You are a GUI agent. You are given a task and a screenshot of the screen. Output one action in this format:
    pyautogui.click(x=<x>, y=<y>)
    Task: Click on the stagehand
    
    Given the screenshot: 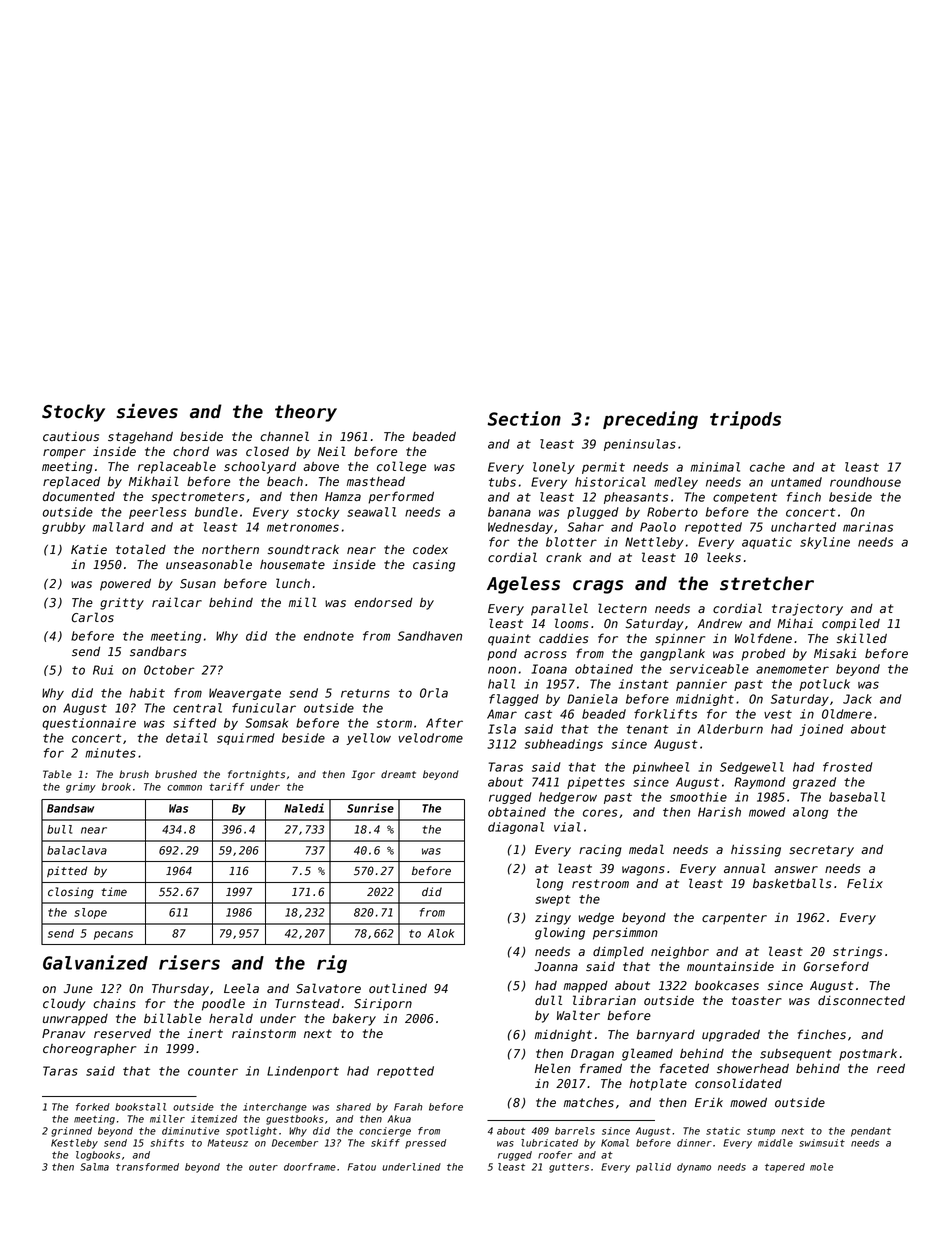 What is the action you would take?
    pyautogui.click(x=140, y=438)
